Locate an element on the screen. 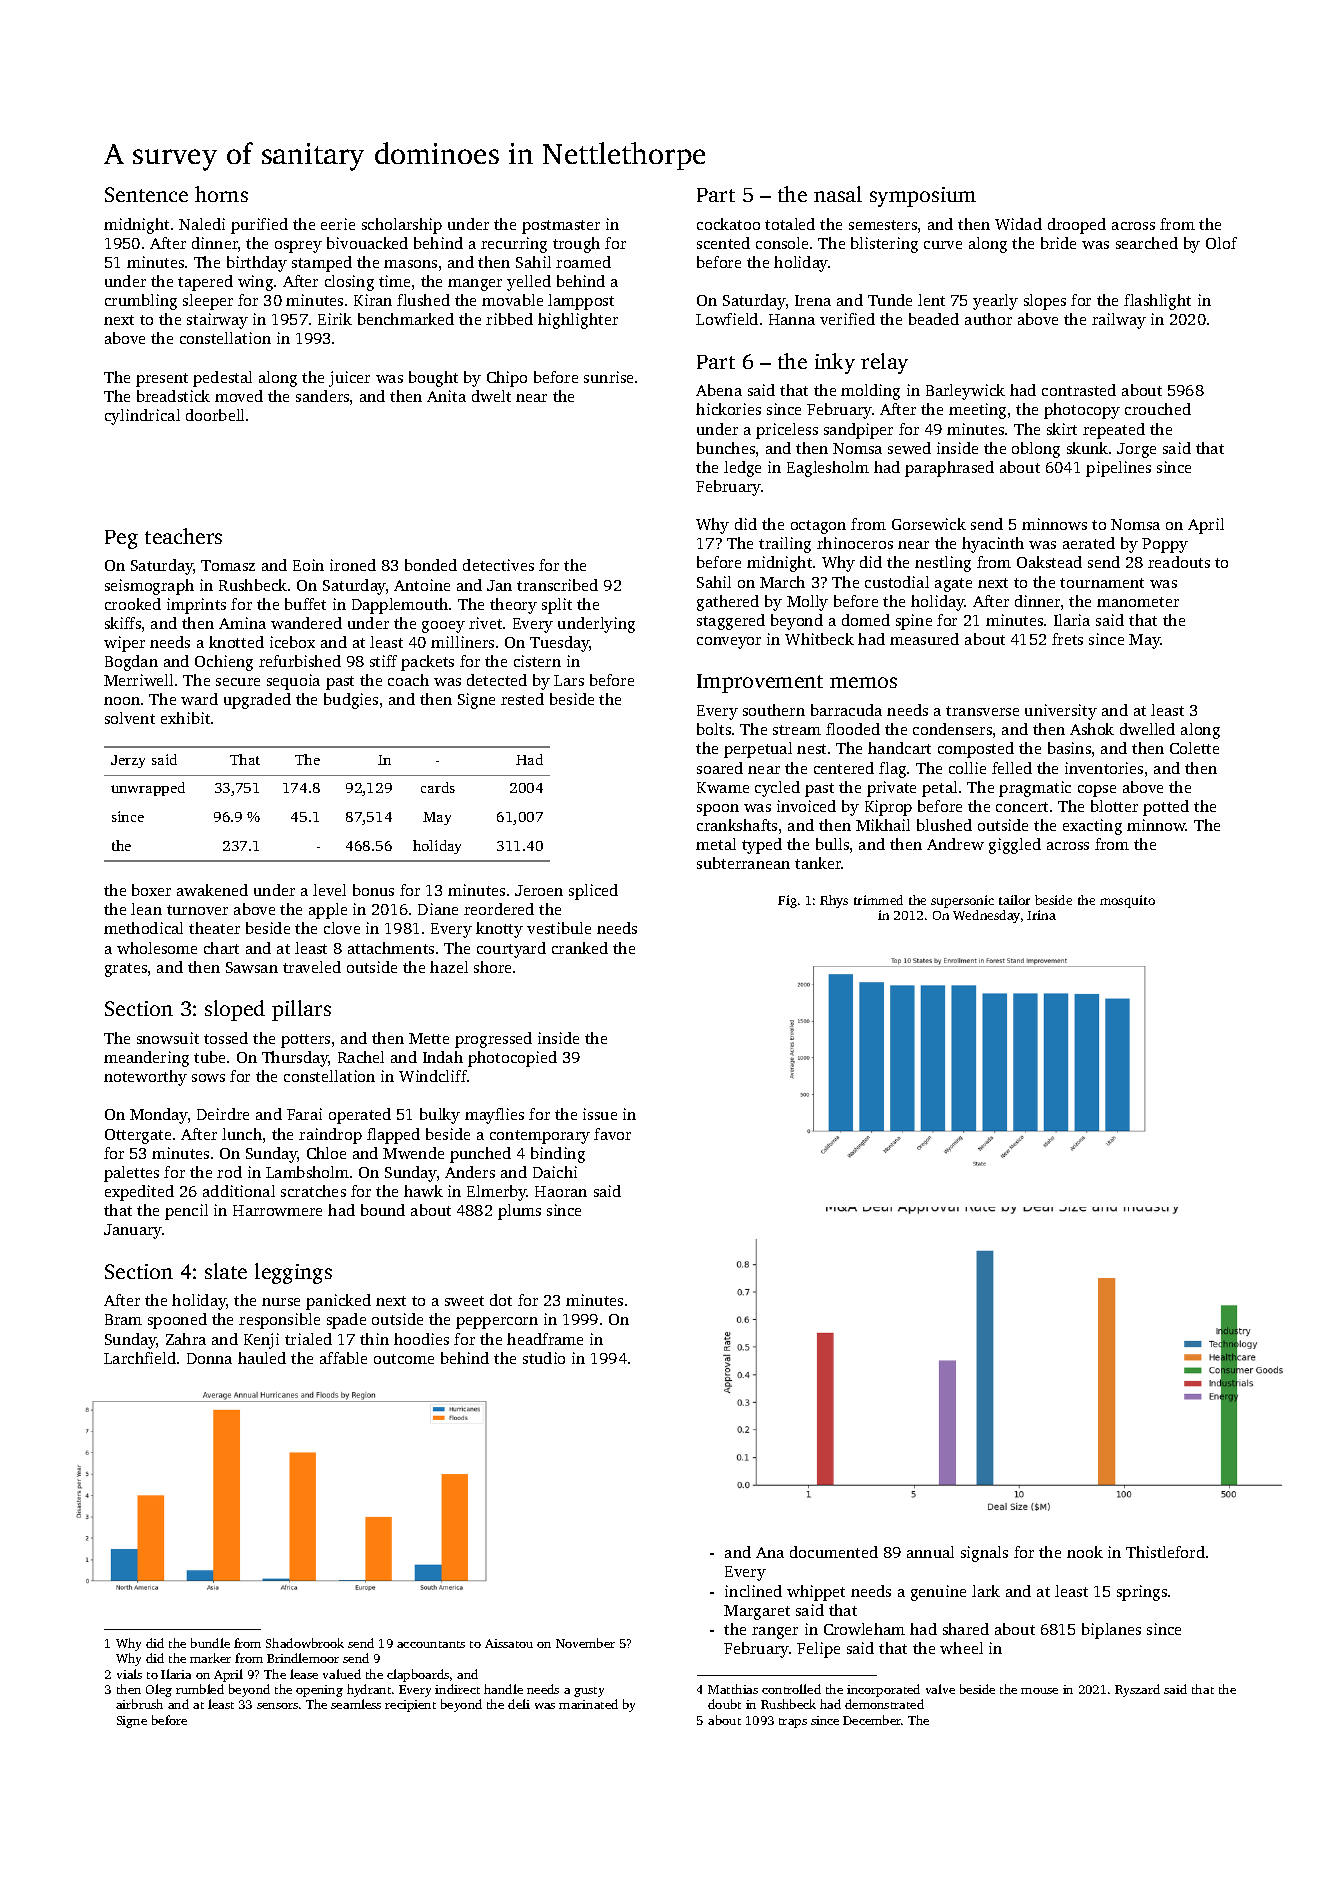  postmaster is located at coordinates (561, 227).
